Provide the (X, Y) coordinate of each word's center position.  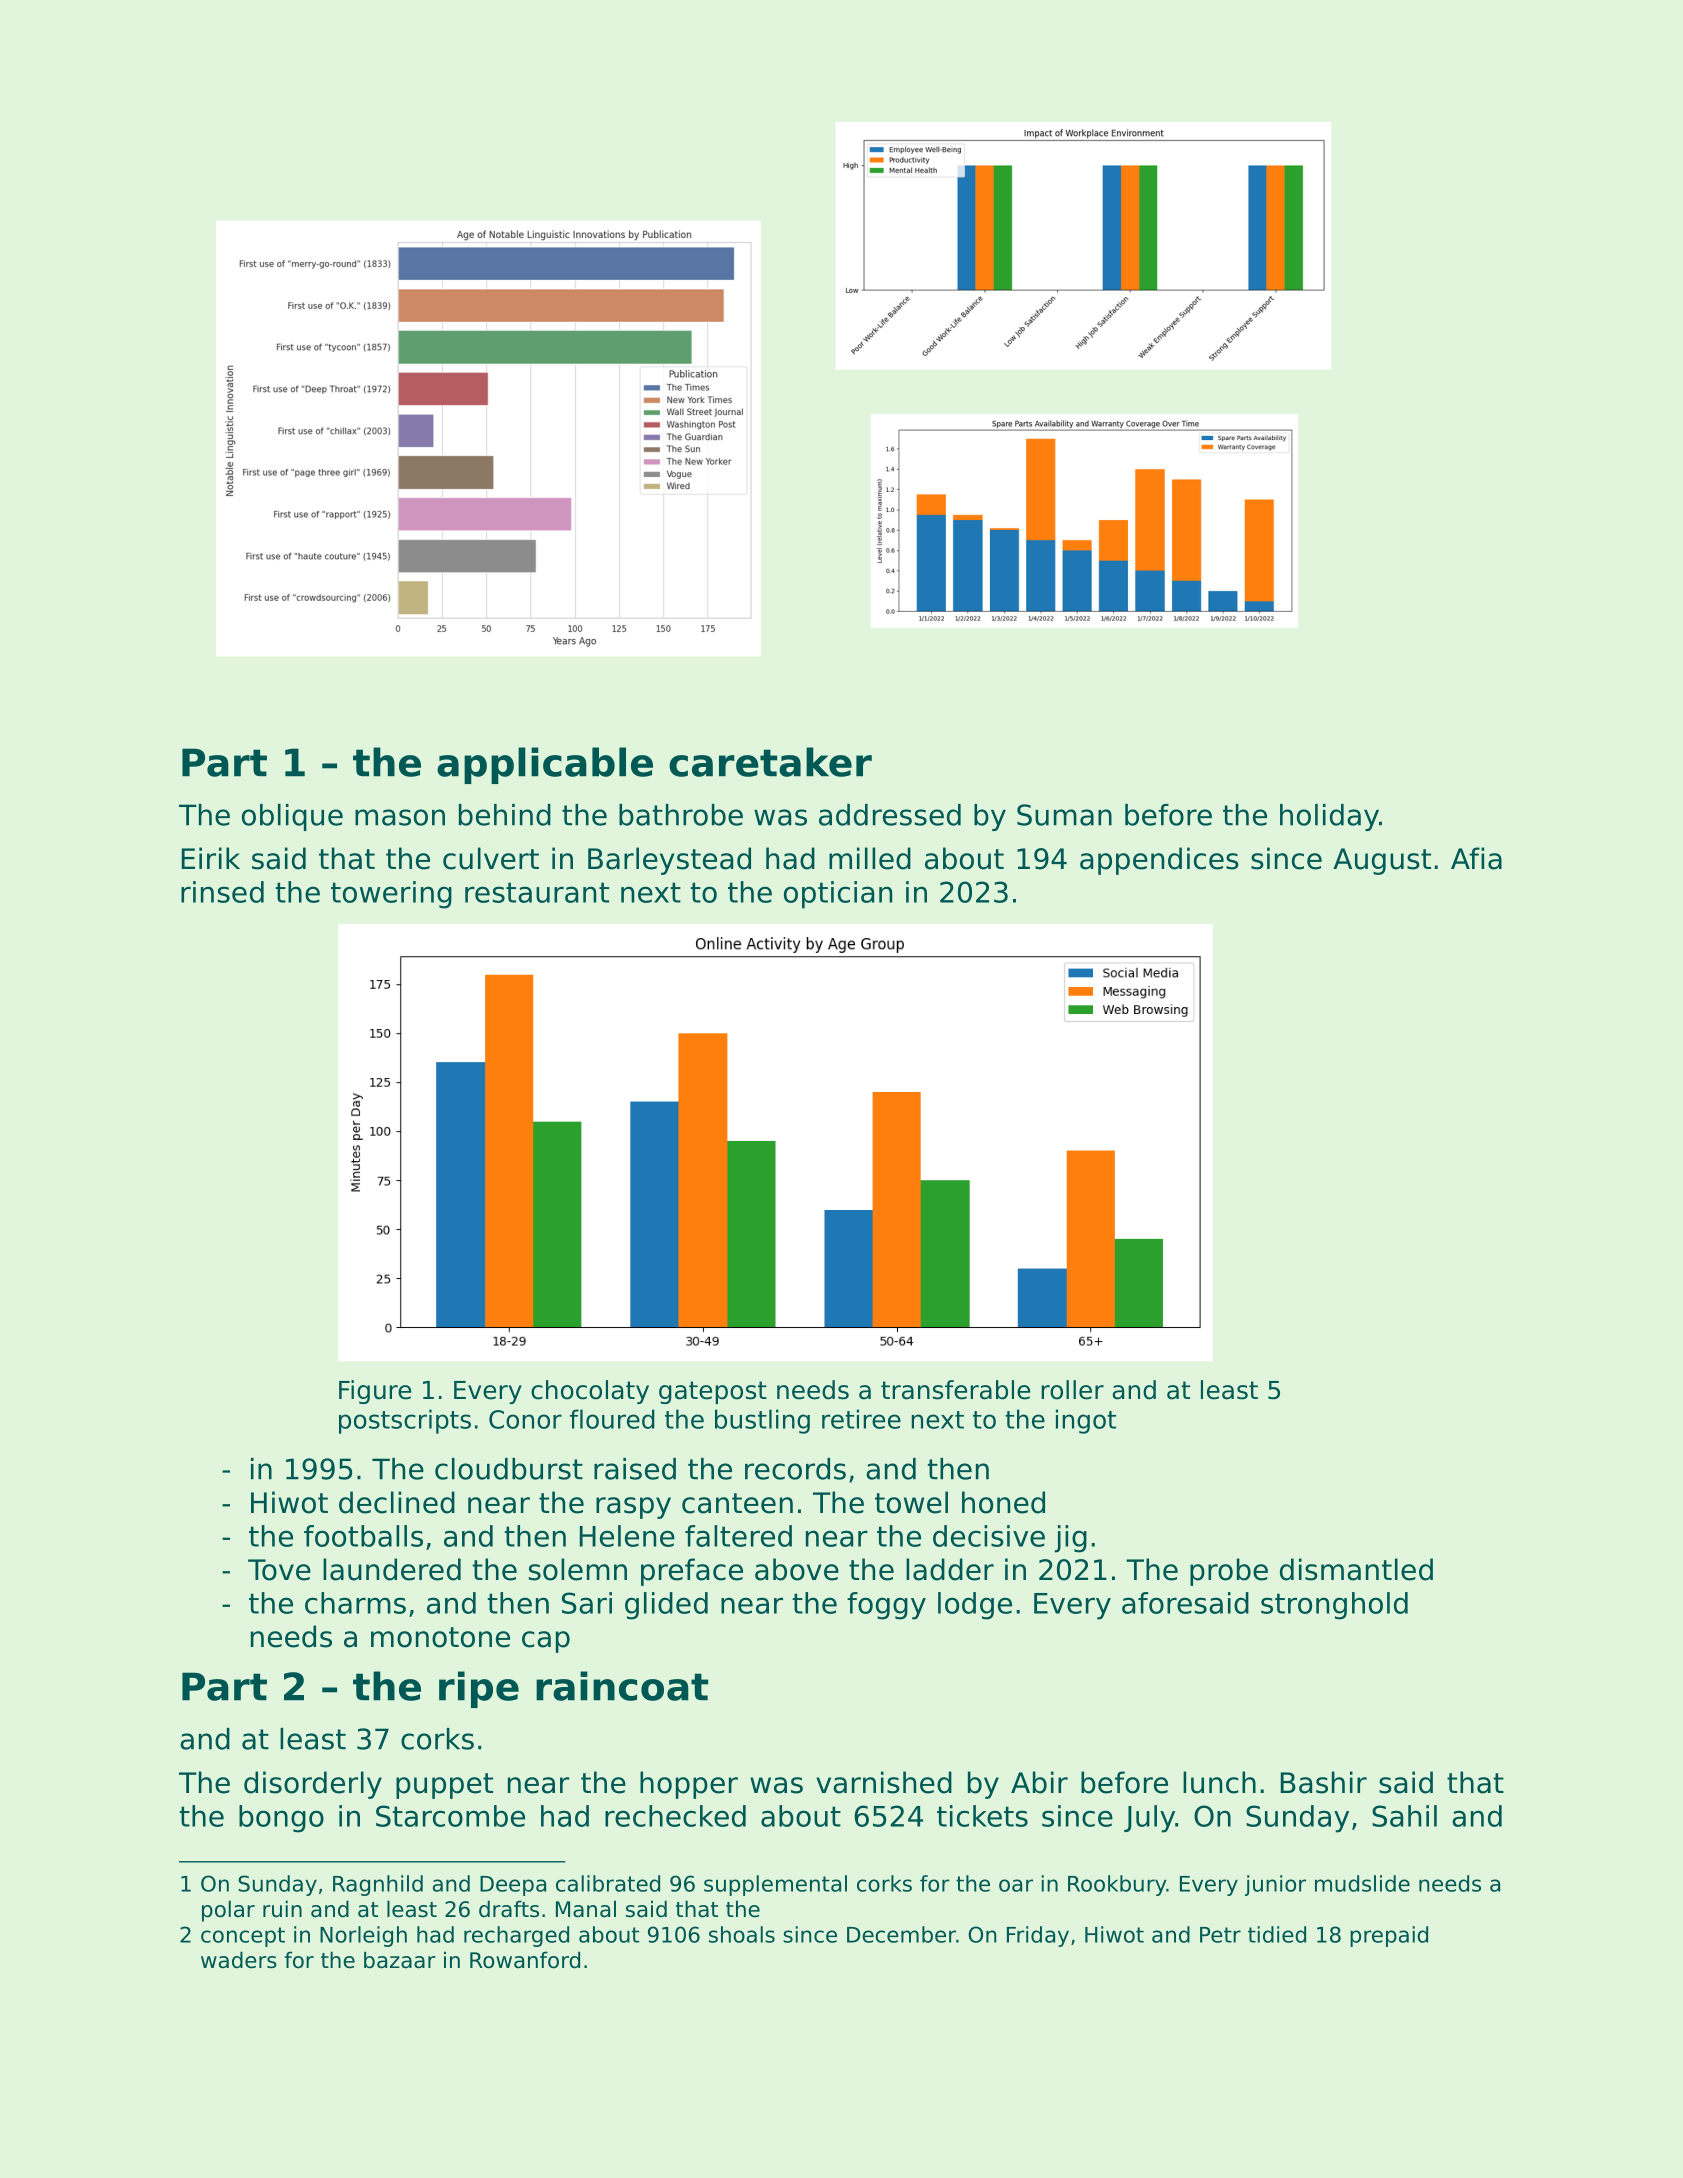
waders (239, 1960)
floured (612, 1419)
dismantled (1356, 1569)
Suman (1064, 815)
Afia (1476, 858)
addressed (890, 815)
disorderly (313, 1785)
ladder (950, 1569)
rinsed (222, 892)
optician (838, 895)
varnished (884, 1782)
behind (505, 815)
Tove (279, 1570)
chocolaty (590, 1392)
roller (1072, 1390)
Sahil (1404, 1816)
